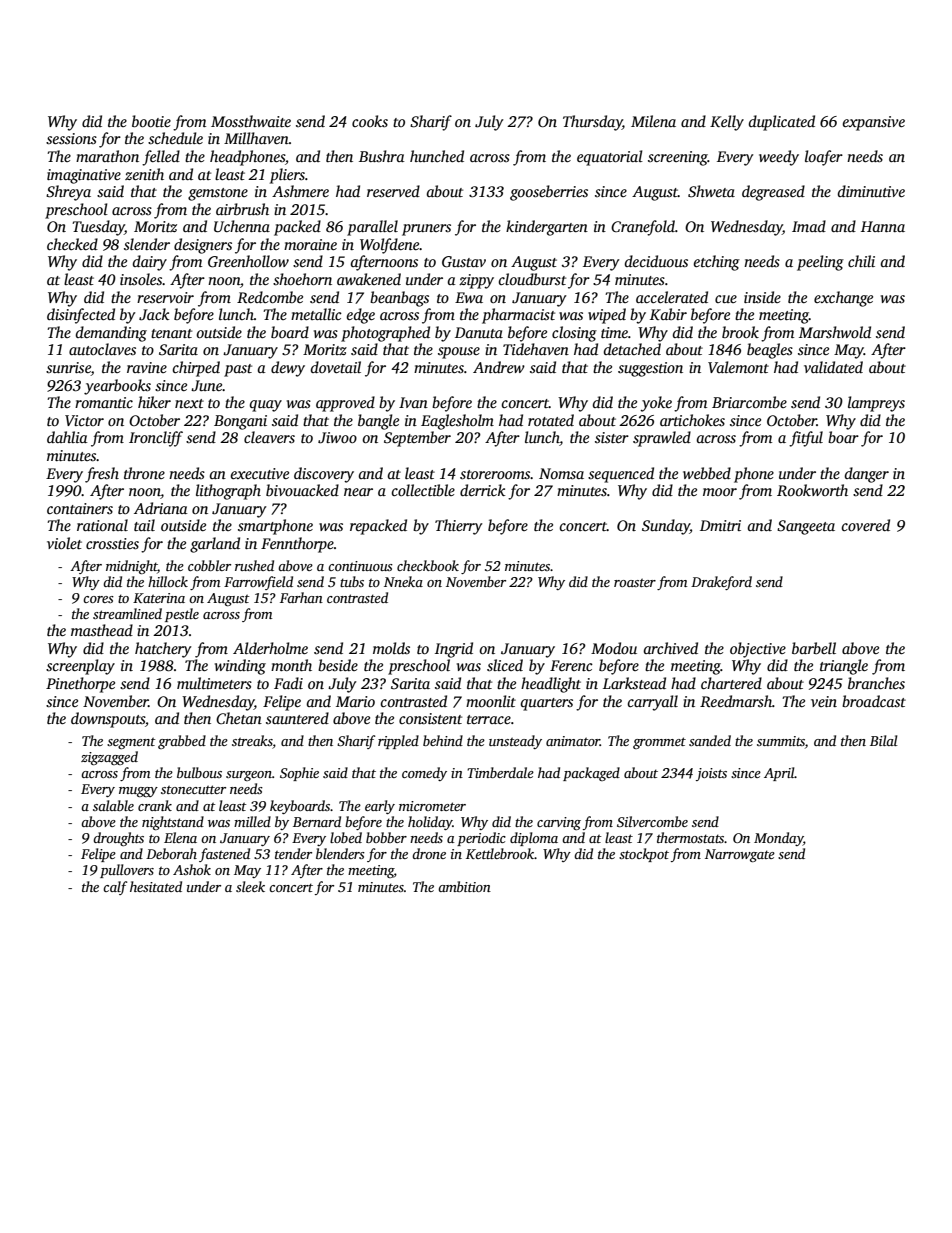 The image size is (952, 1233). What do you see at coordinates (238, 370) in the page?
I see `past` at bounding box center [238, 370].
